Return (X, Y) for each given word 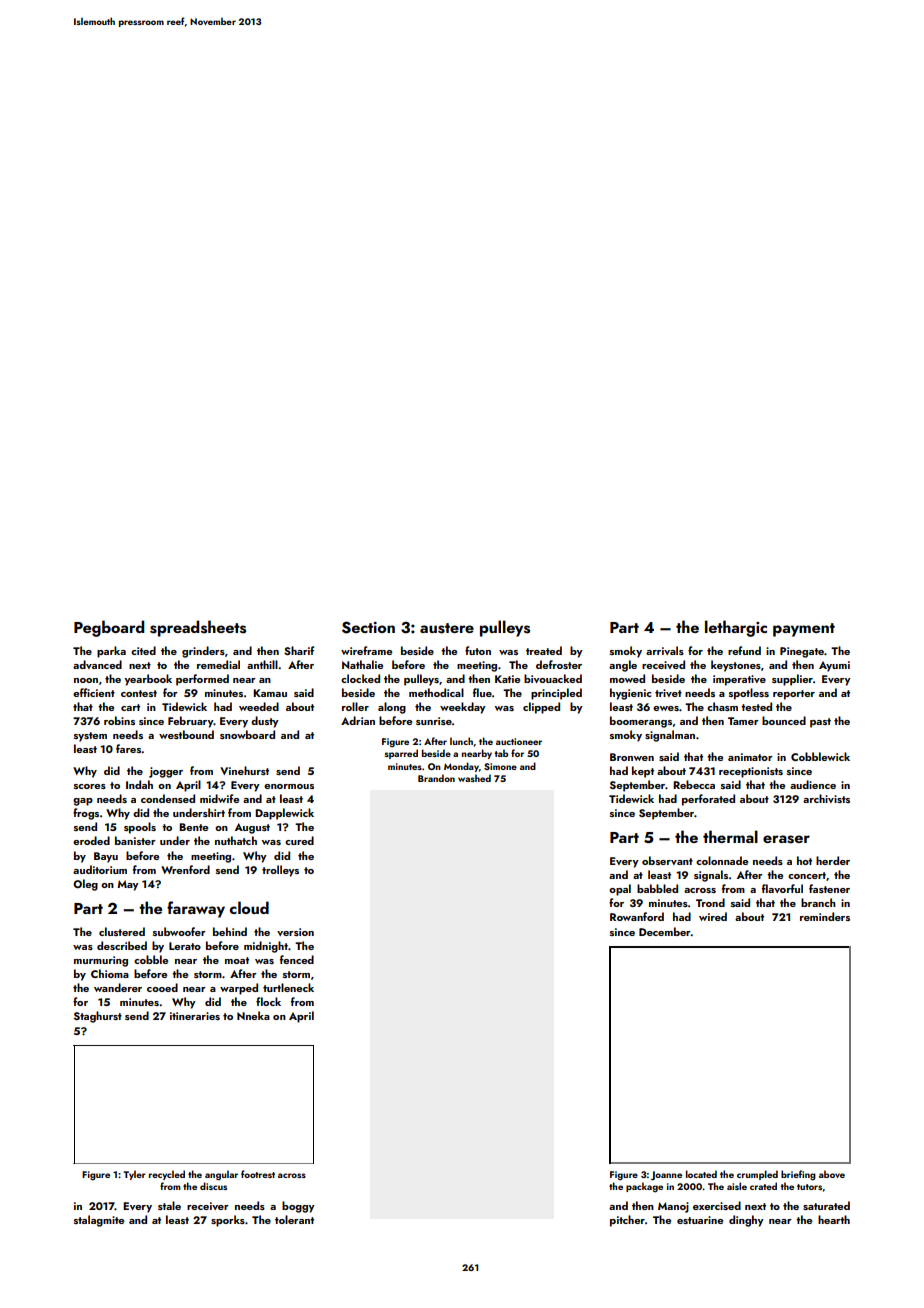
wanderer (118, 987)
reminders (825, 916)
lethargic (736, 628)
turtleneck (288, 987)
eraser (786, 839)
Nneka (253, 1015)
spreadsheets (198, 628)
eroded (91, 840)
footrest (258, 1174)
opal (620, 890)
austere (447, 628)
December (665, 931)
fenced (297, 959)
